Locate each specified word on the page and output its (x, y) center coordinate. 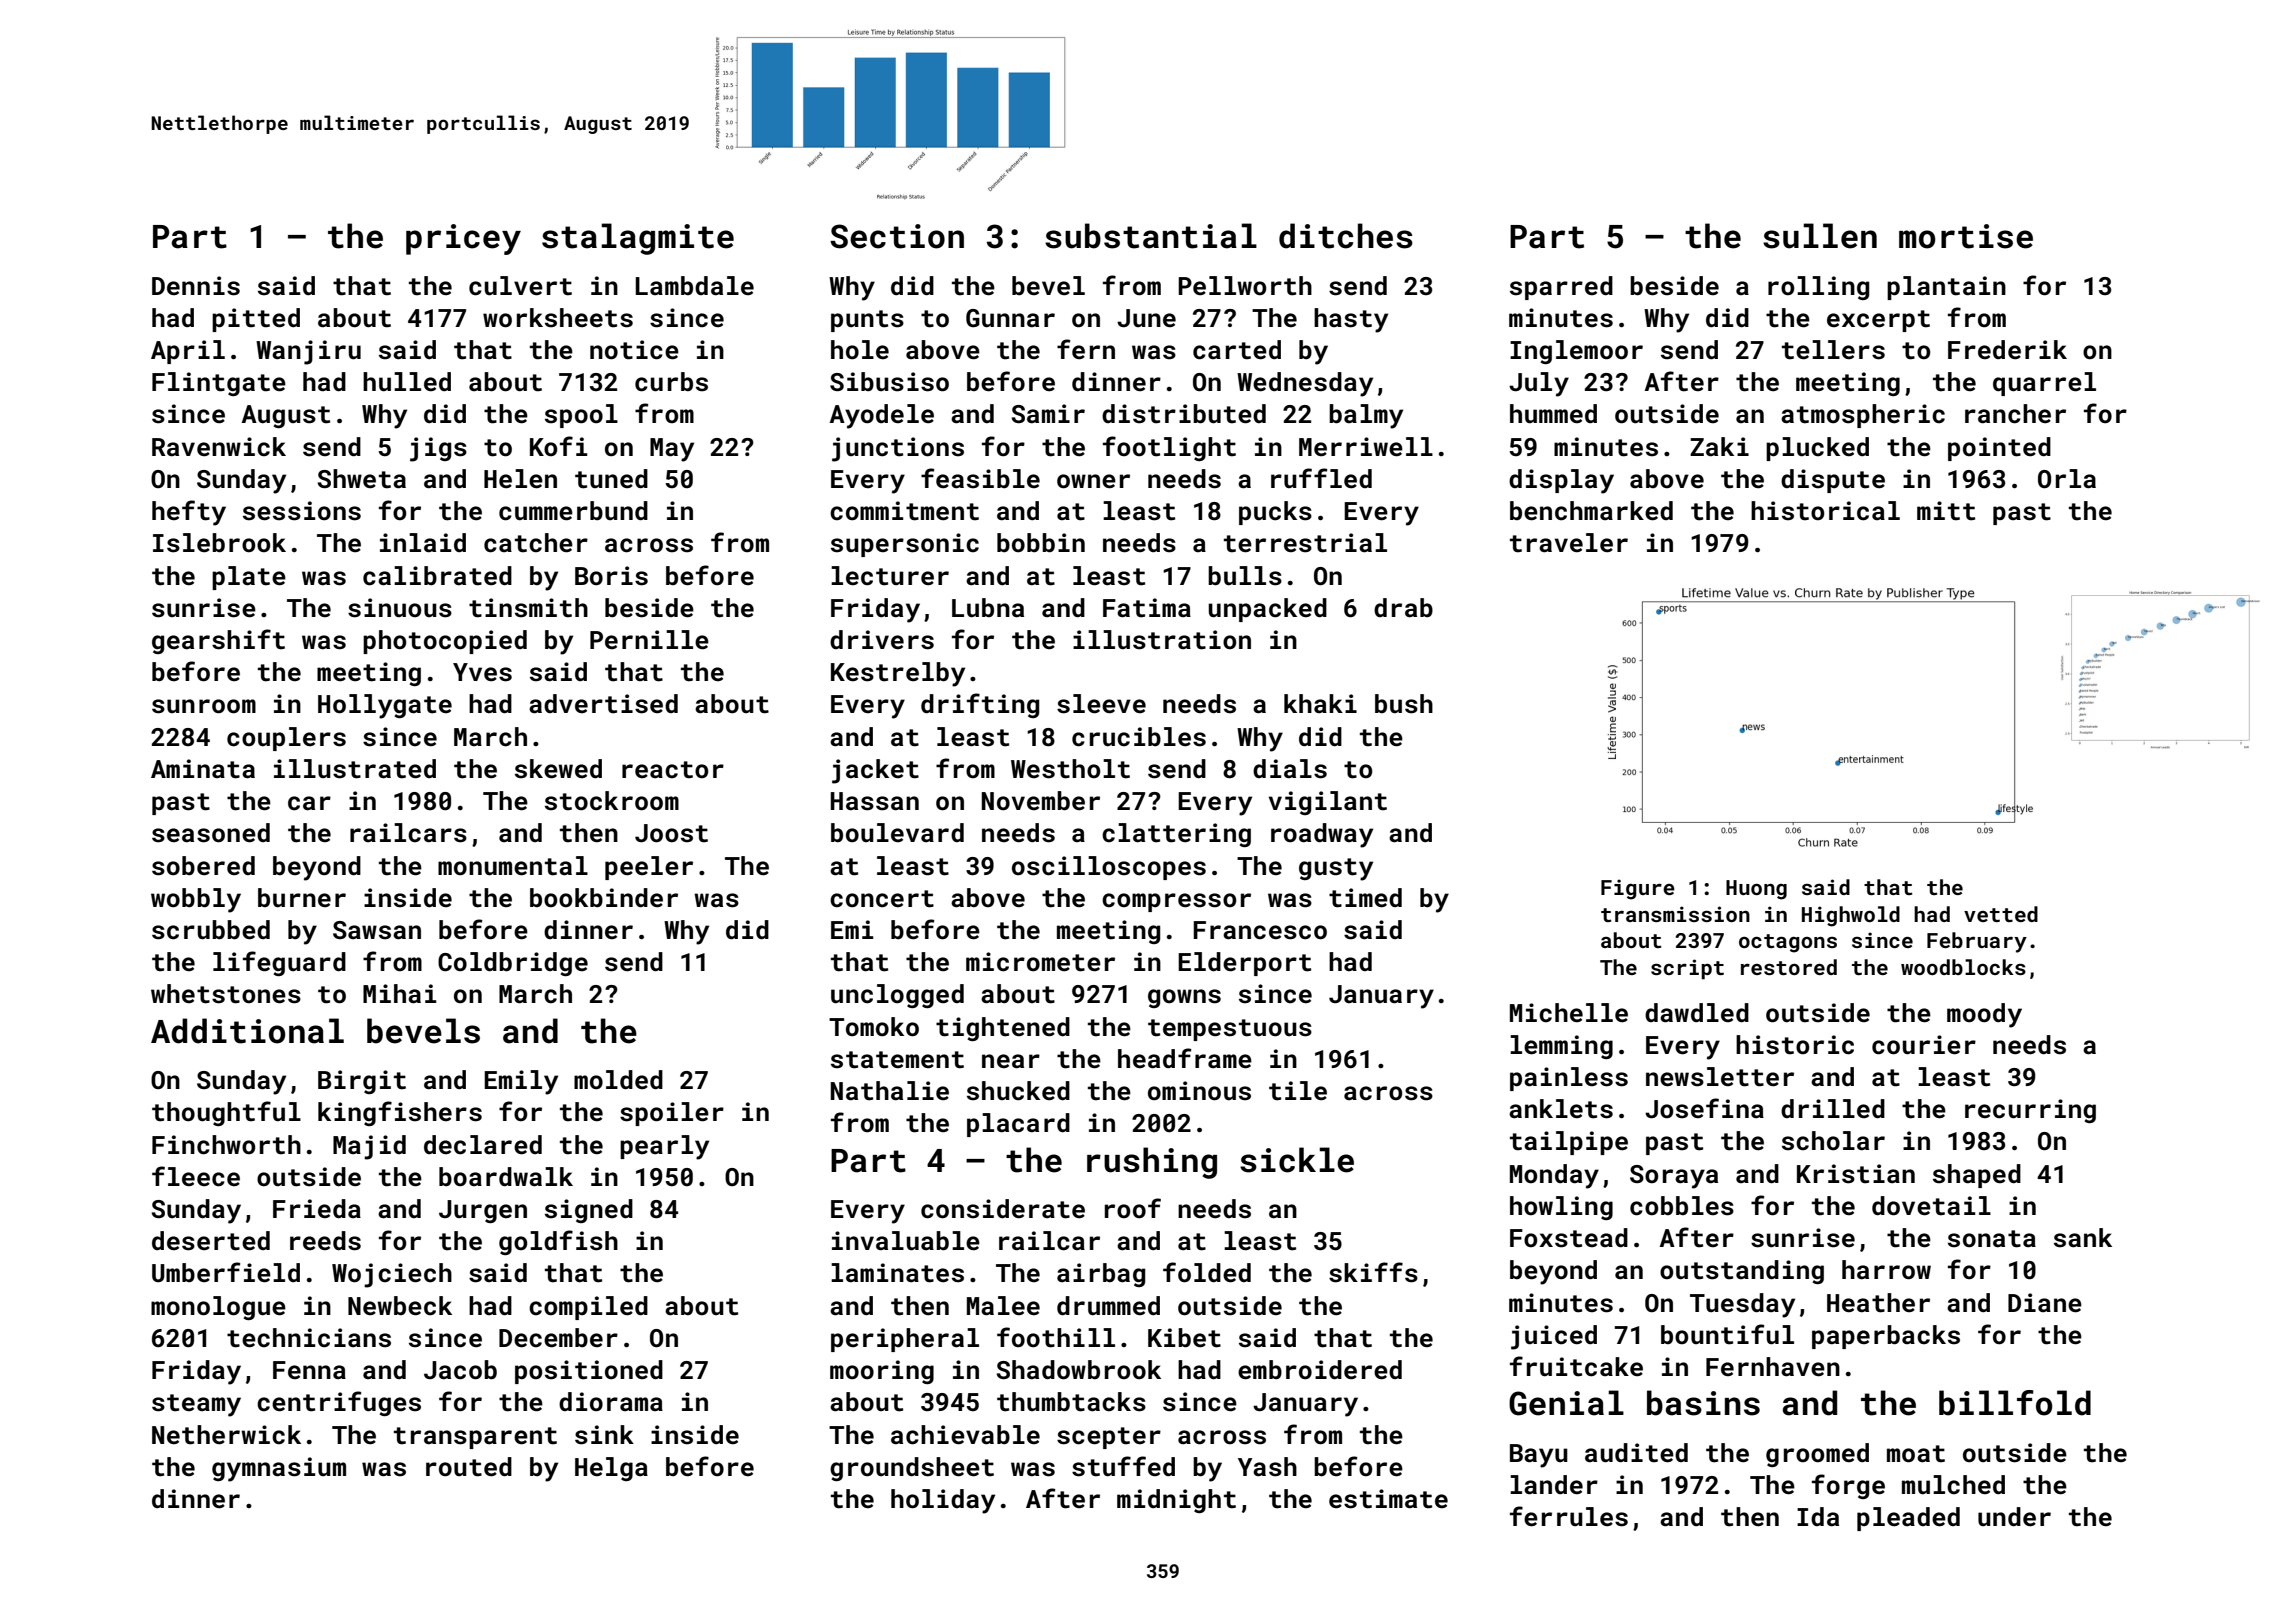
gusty (1336, 869)
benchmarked (1591, 511)
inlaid (423, 543)
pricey (463, 239)
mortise (1966, 236)
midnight (1176, 1501)
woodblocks (1963, 967)
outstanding (1742, 1272)
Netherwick (226, 1435)
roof (1133, 1208)
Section (897, 236)
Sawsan (377, 930)
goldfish (558, 1242)
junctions (898, 449)
